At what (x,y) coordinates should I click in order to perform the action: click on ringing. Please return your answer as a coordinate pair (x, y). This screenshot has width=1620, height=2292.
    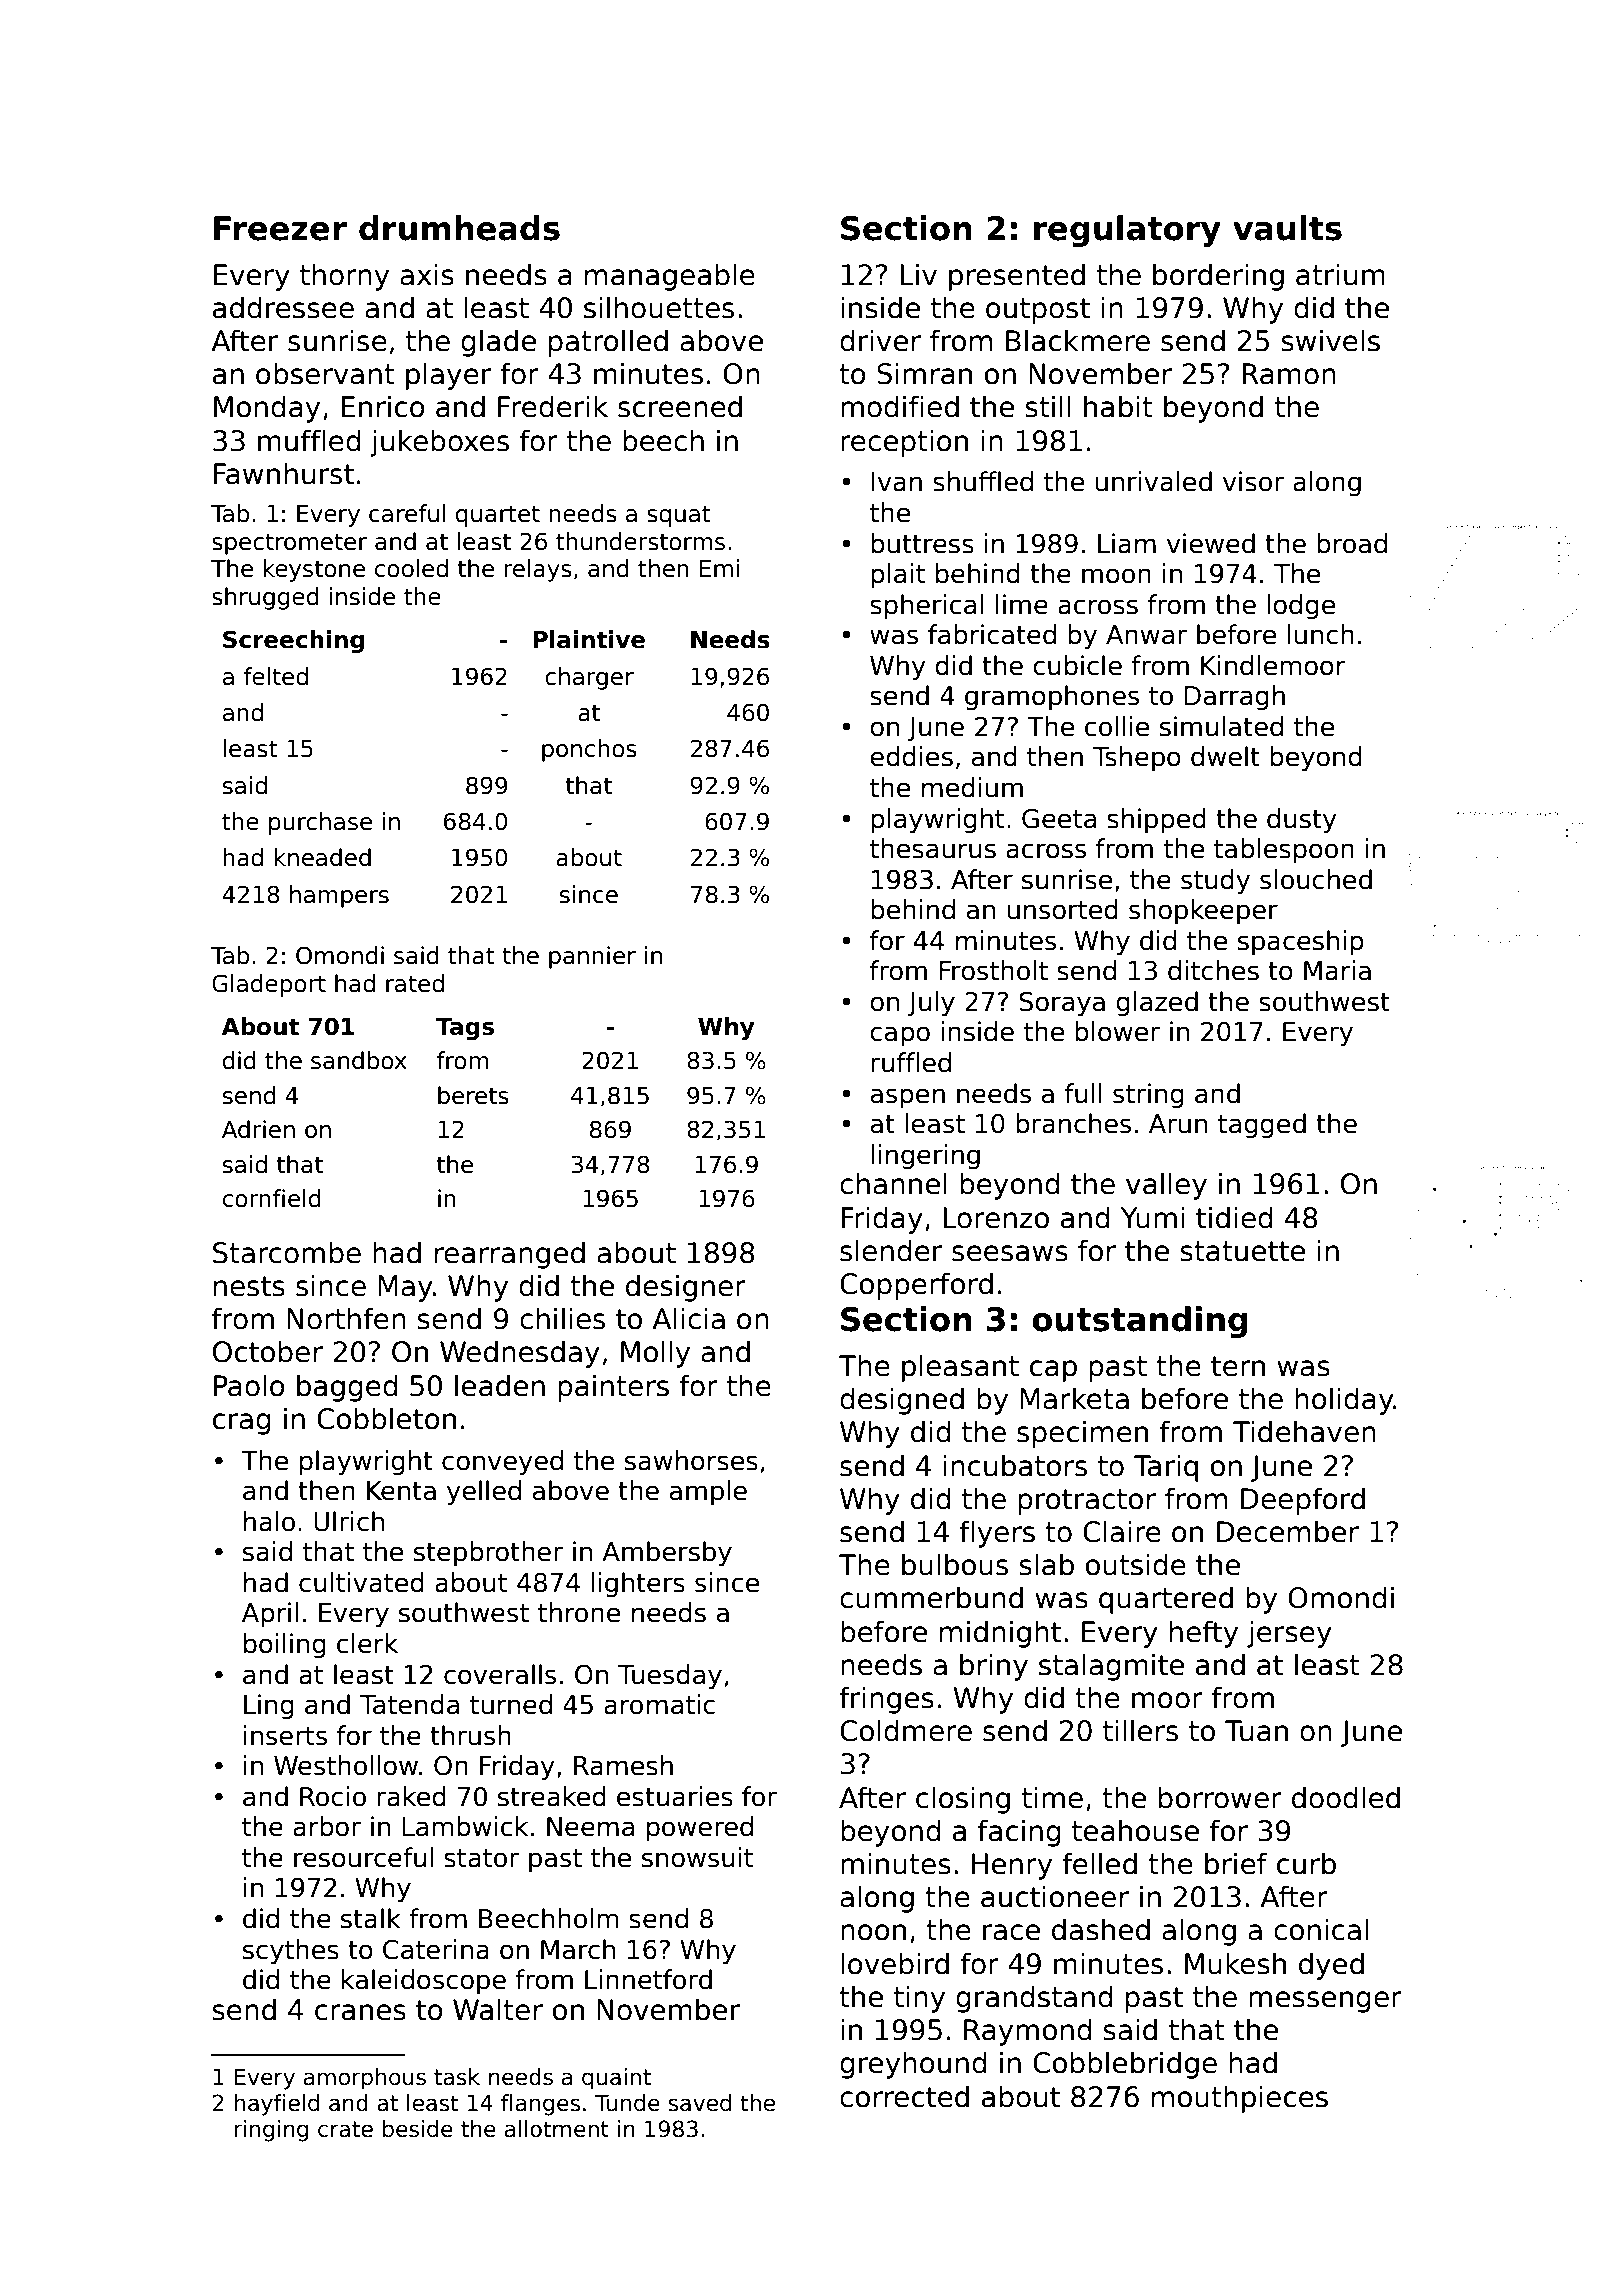
    Looking at the image, I should click on (271, 2131).
